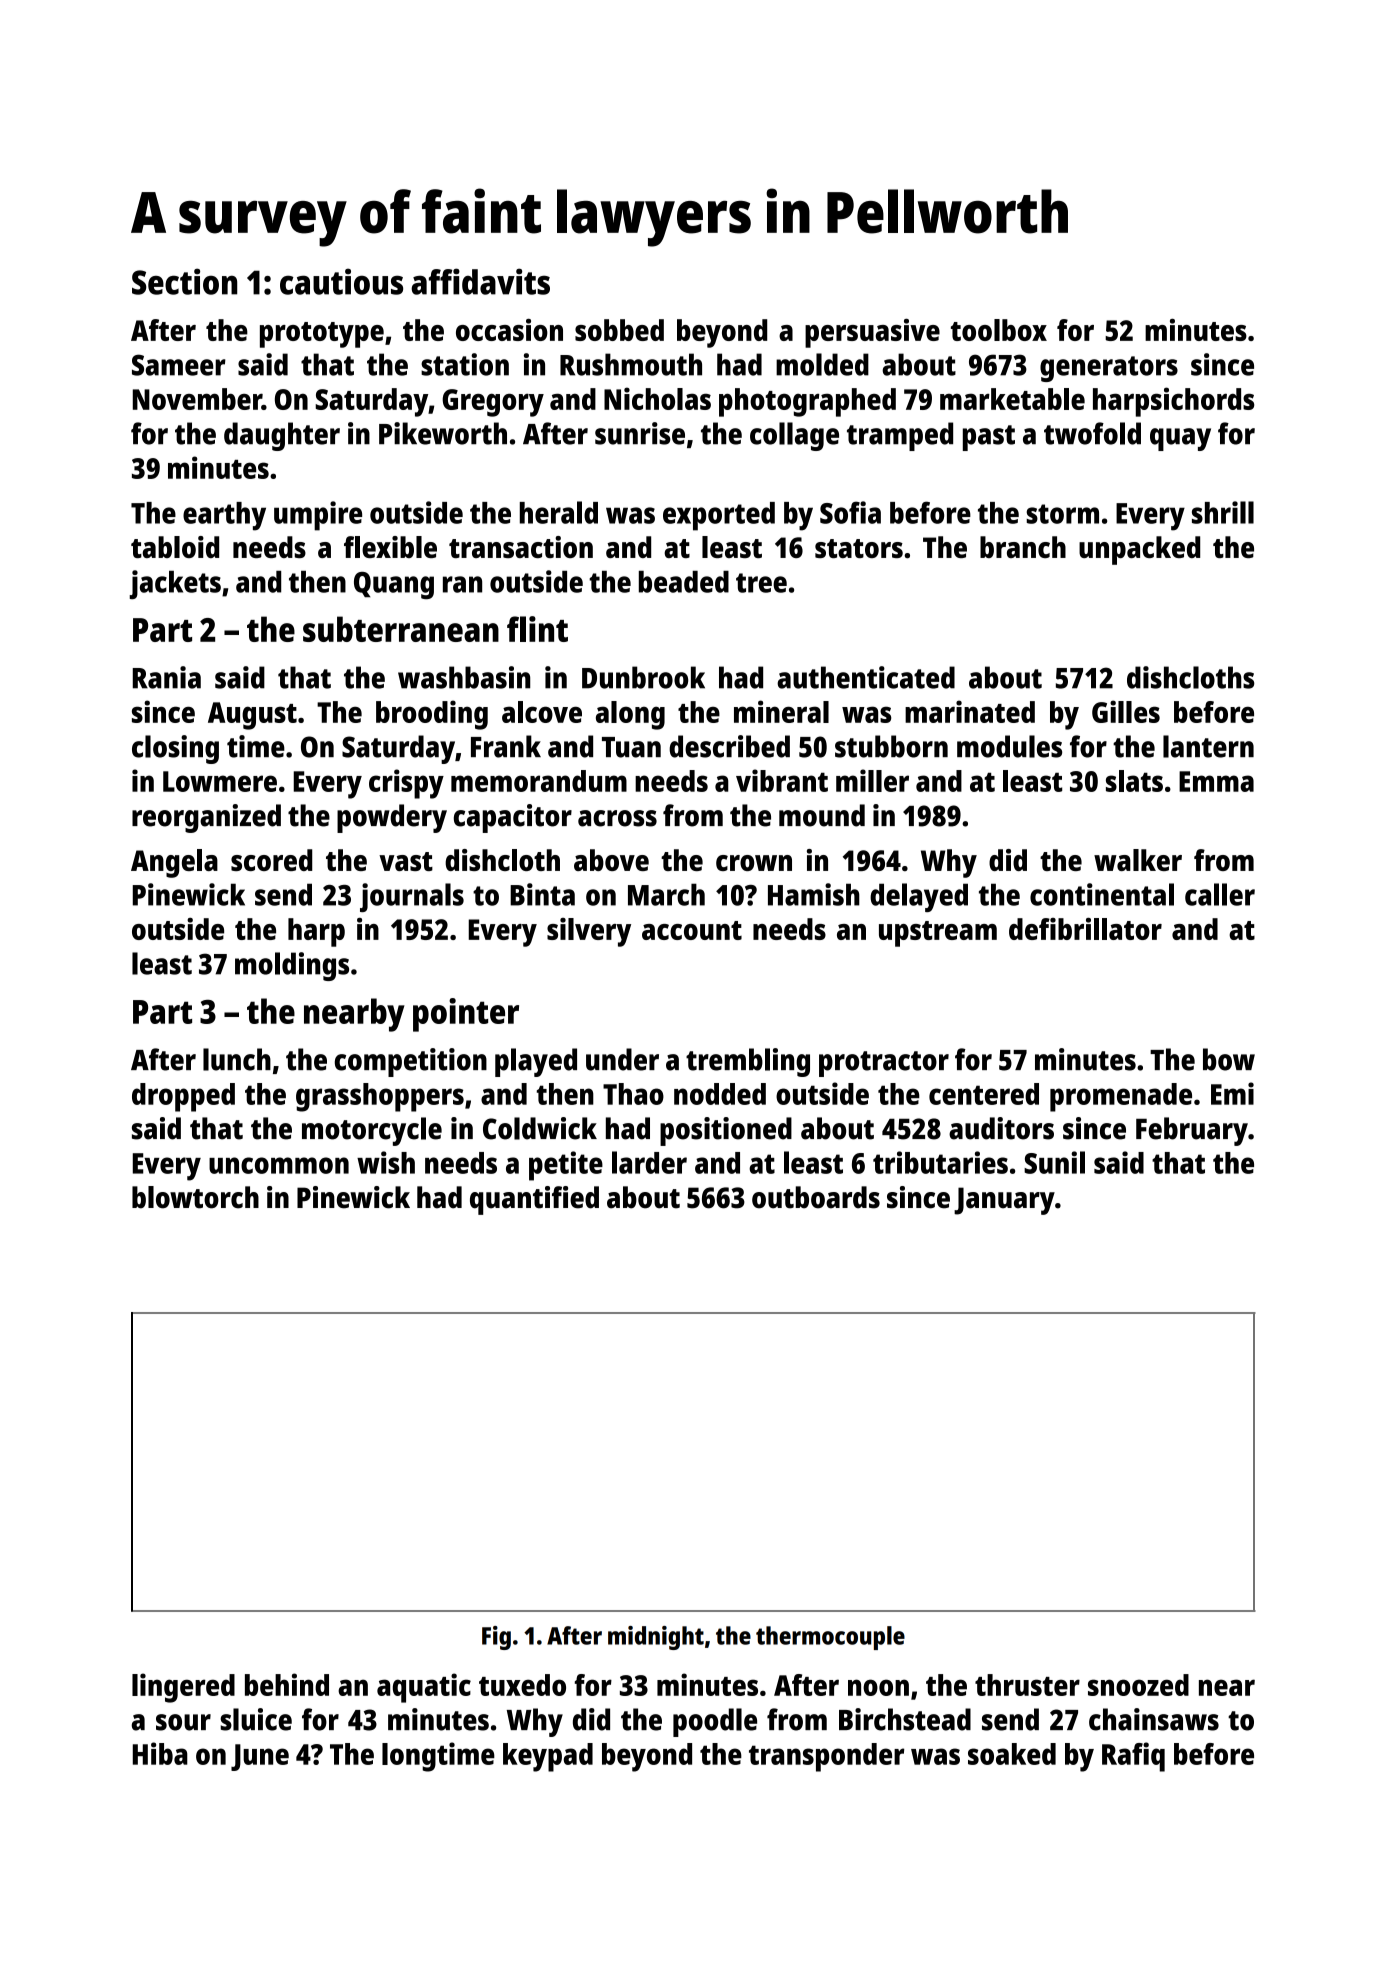  What do you see at coordinates (1009, 746) in the page?
I see `modules` at bounding box center [1009, 746].
